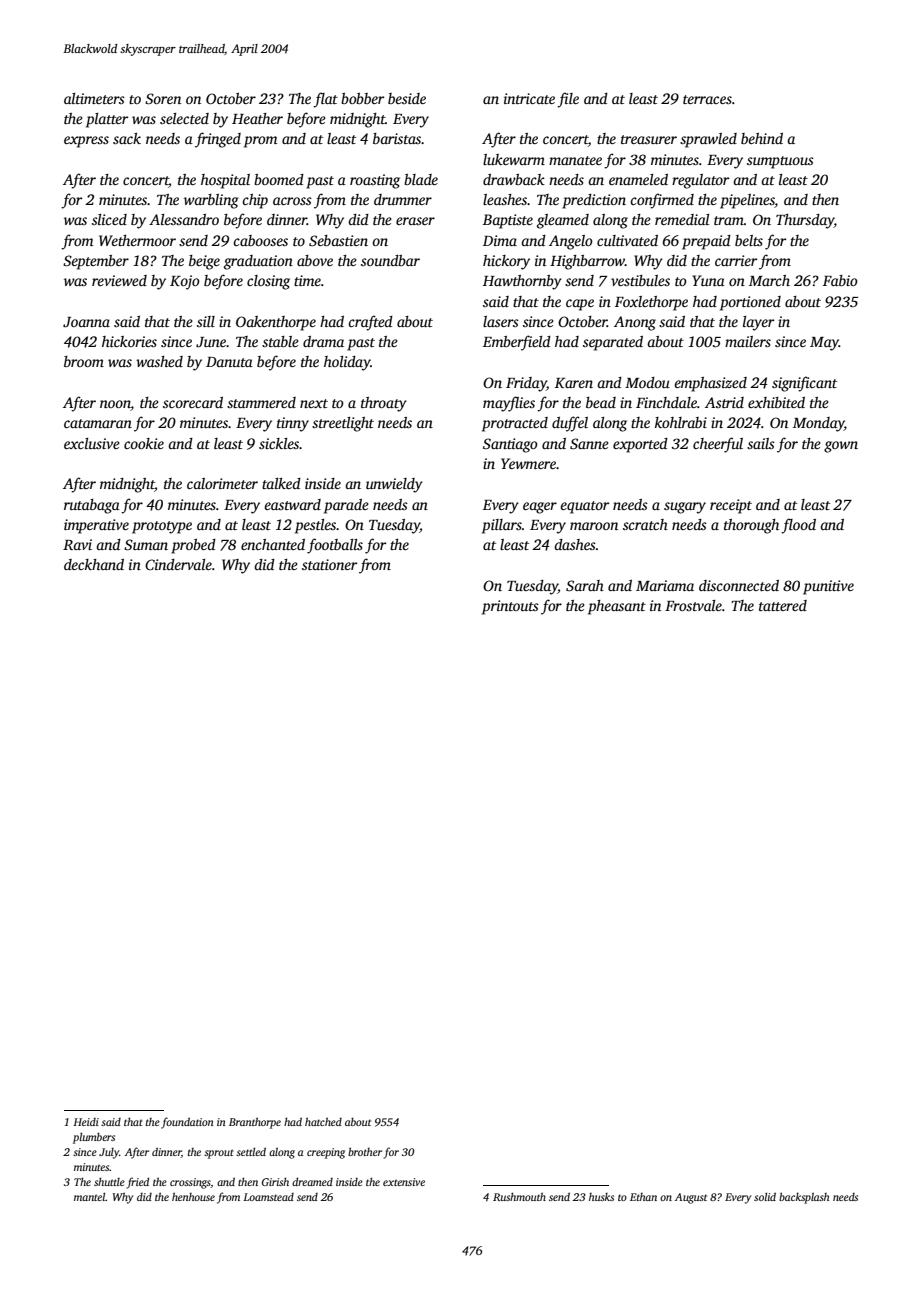  Describe the element at coordinates (329, 564) in the screenshot. I see `stationer` at that location.
